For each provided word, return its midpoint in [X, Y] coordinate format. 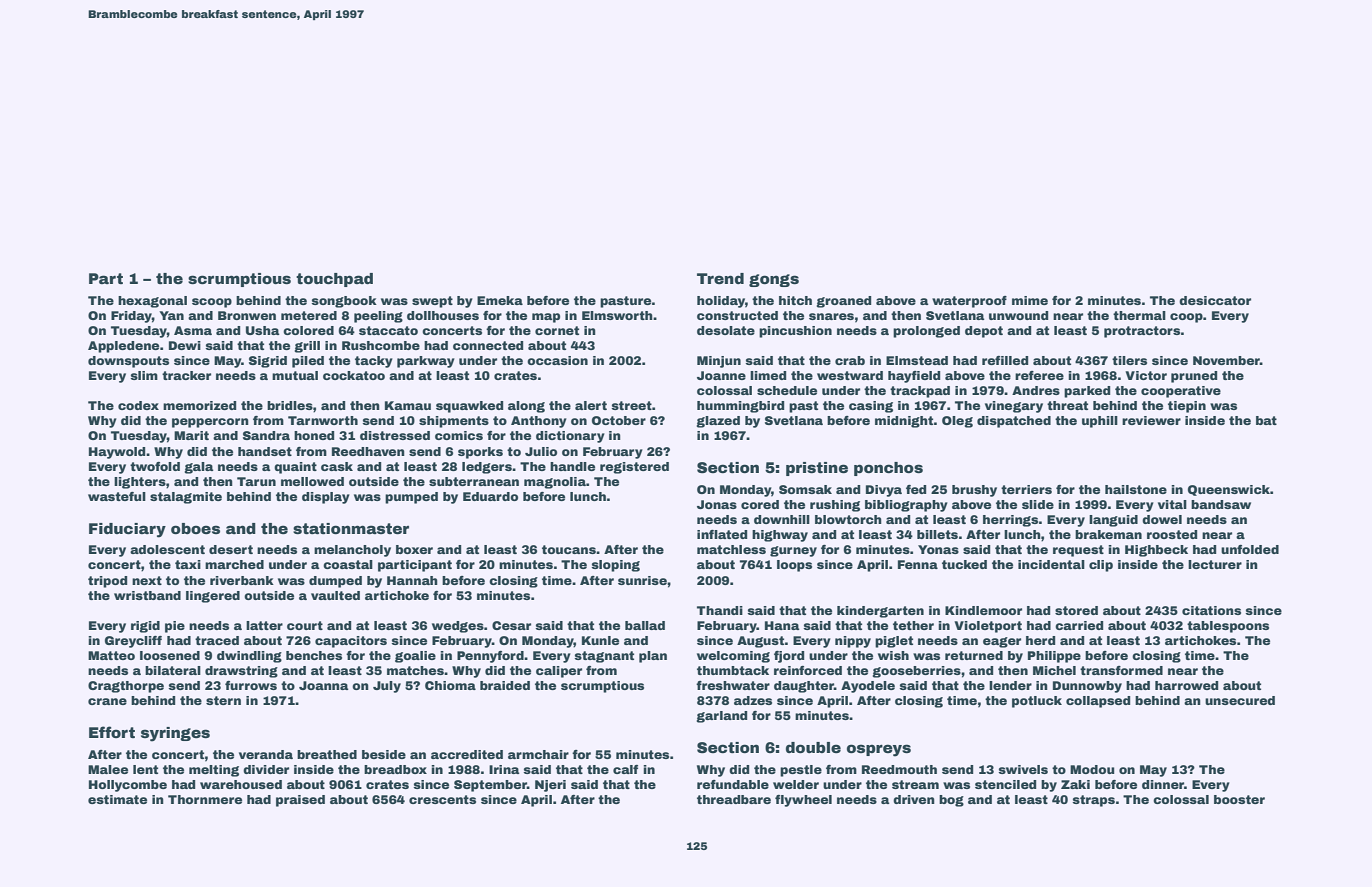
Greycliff [133, 642]
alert [591, 405]
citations [1211, 610]
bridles [290, 405]
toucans [569, 549]
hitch [795, 300]
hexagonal [152, 302]
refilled [1005, 360]
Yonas [938, 549]
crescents [442, 799]
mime [1030, 300]
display [326, 498]
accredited [467, 754]
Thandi [720, 610]
